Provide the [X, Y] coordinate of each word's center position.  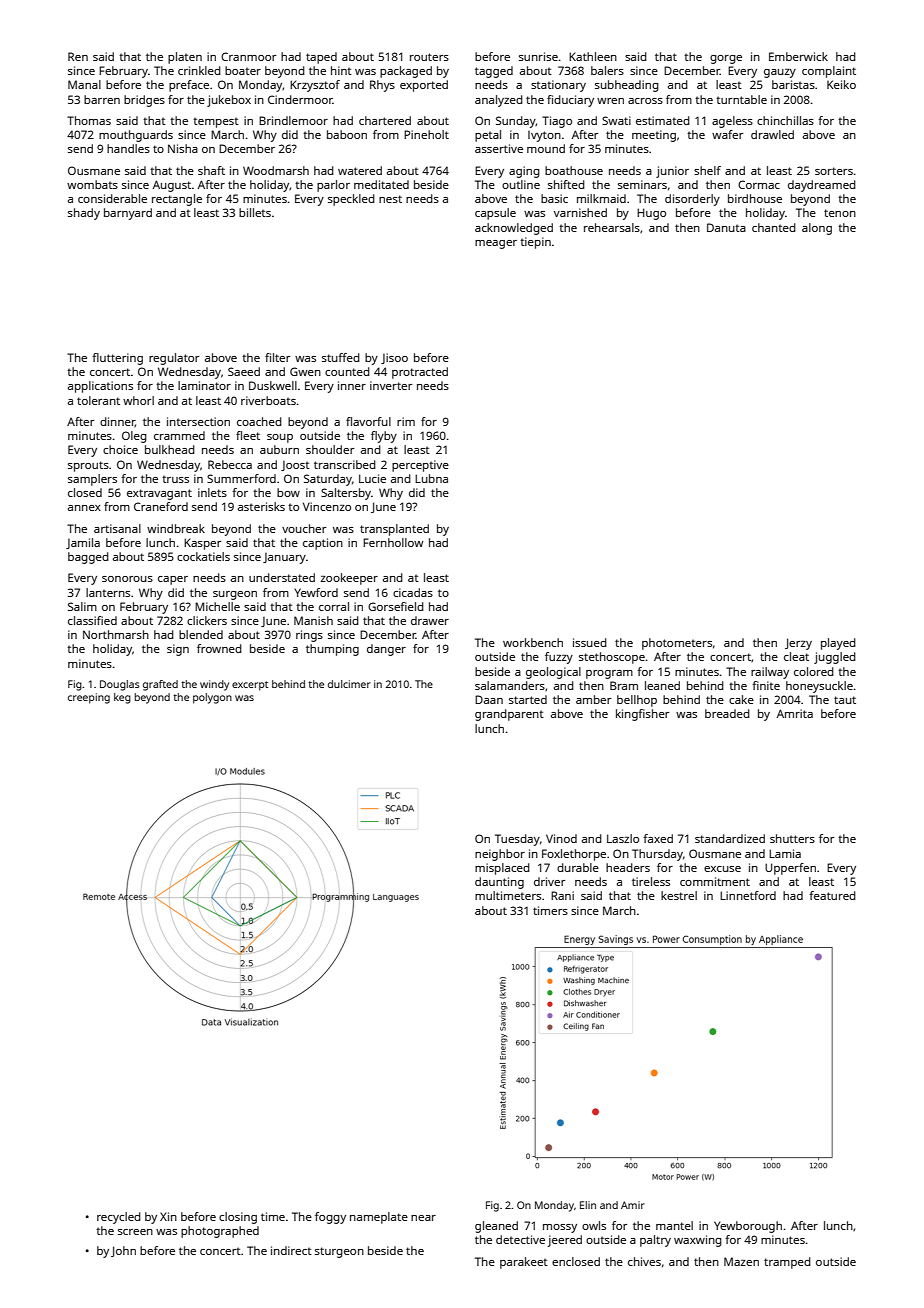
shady [84, 214]
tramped [787, 1263]
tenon [840, 213]
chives [644, 1261]
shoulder [330, 449]
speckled [351, 200]
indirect [291, 1250]
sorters [834, 171]
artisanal [117, 528]
